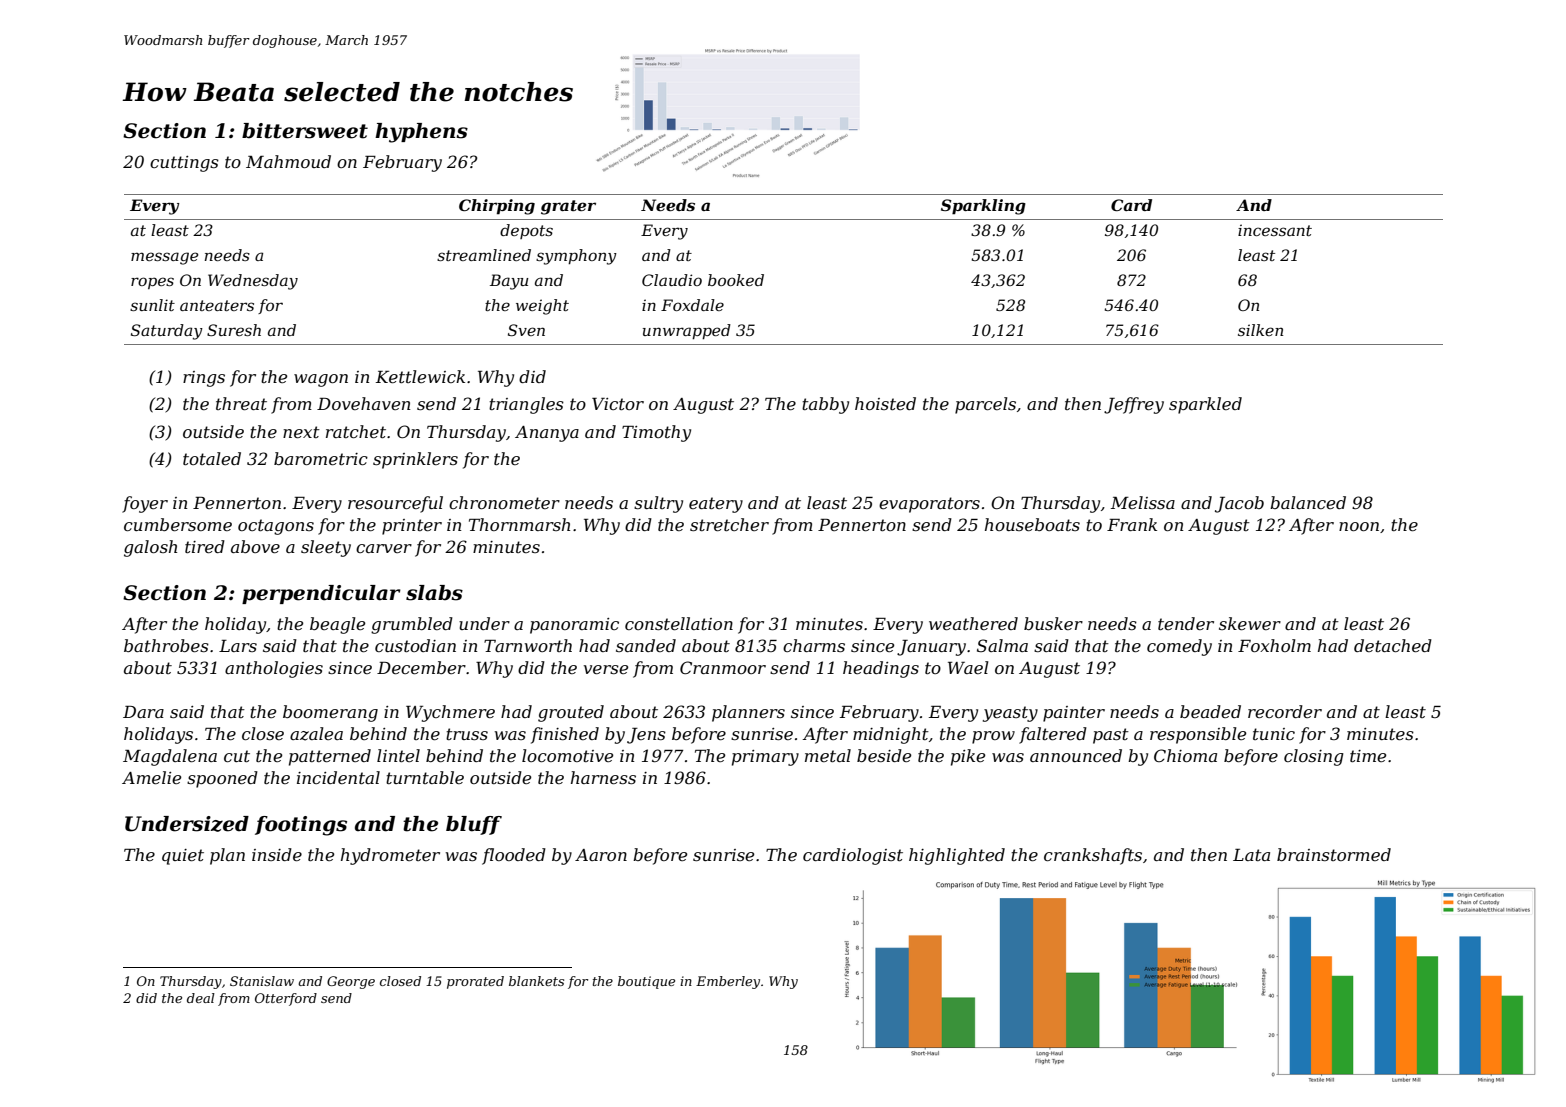  What do you see at coordinates (166, 645) in the screenshot?
I see `bathrobes` at bounding box center [166, 645].
